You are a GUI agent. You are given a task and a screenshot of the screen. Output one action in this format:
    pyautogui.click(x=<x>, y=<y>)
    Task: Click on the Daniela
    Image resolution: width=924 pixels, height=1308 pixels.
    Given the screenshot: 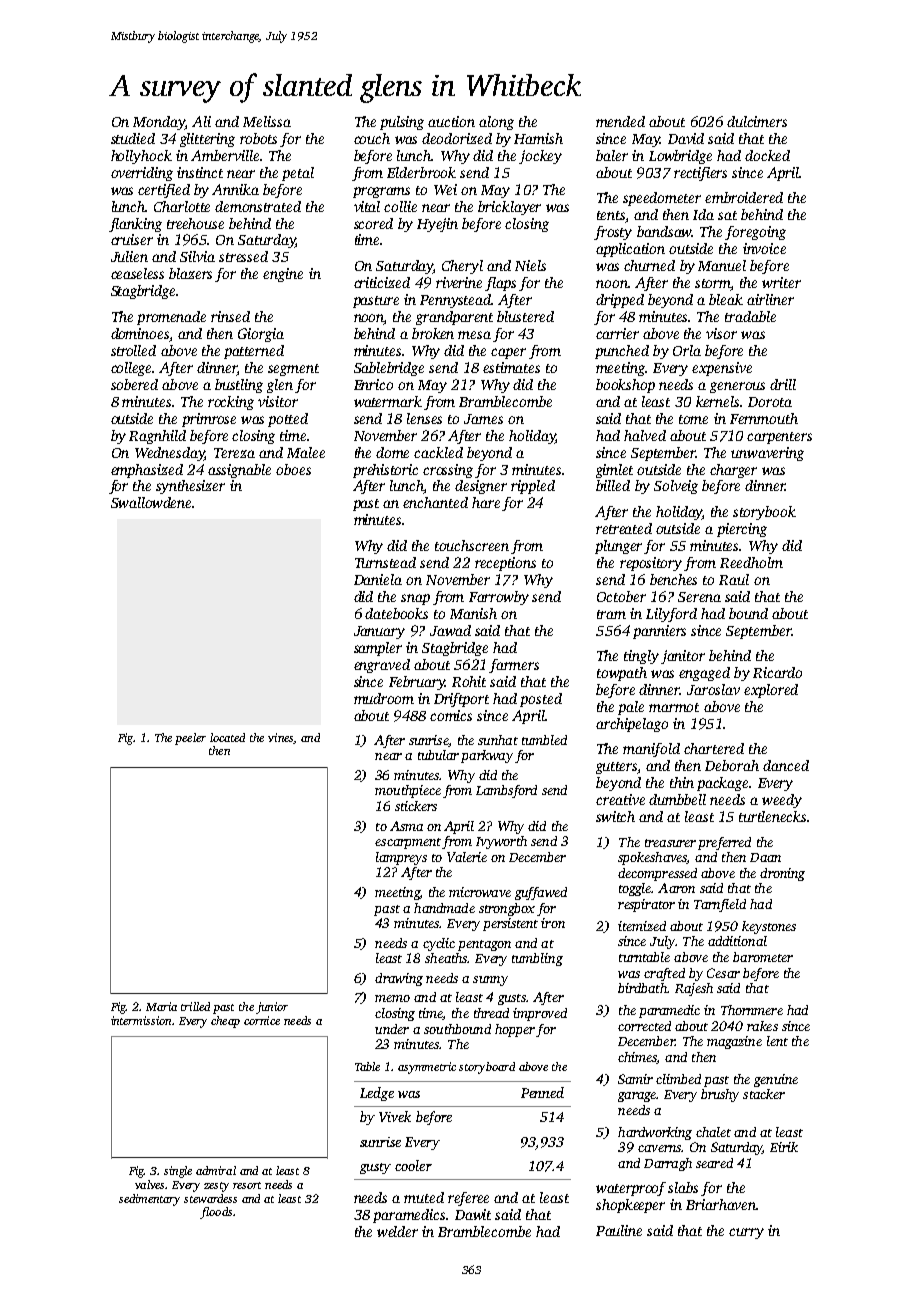 What is the action you would take?
    pyautogui.click(x=378, y=579)
